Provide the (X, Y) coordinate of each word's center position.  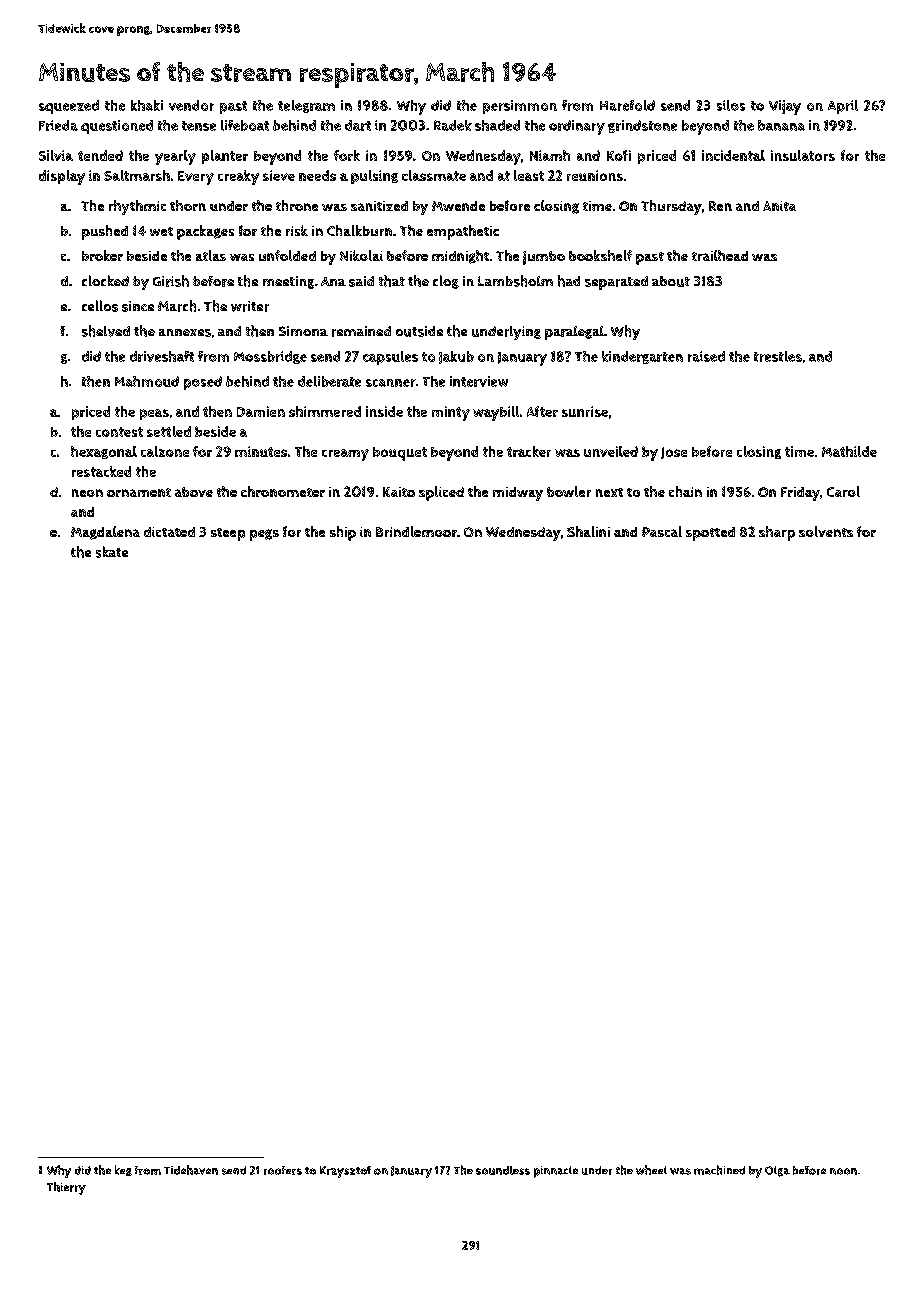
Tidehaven (191, 1170)
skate (112, 552)
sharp (777, 533)
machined (719, 1170)
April (843, 107)
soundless (503, 1170)
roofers (283, 1170)
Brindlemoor (416, 531)
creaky (238, 177)
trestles (778, 356)
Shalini (588, 531)
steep (228, 534)
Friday (800, 494)
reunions (595, 175)
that (392, 281)
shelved (106, 331)
